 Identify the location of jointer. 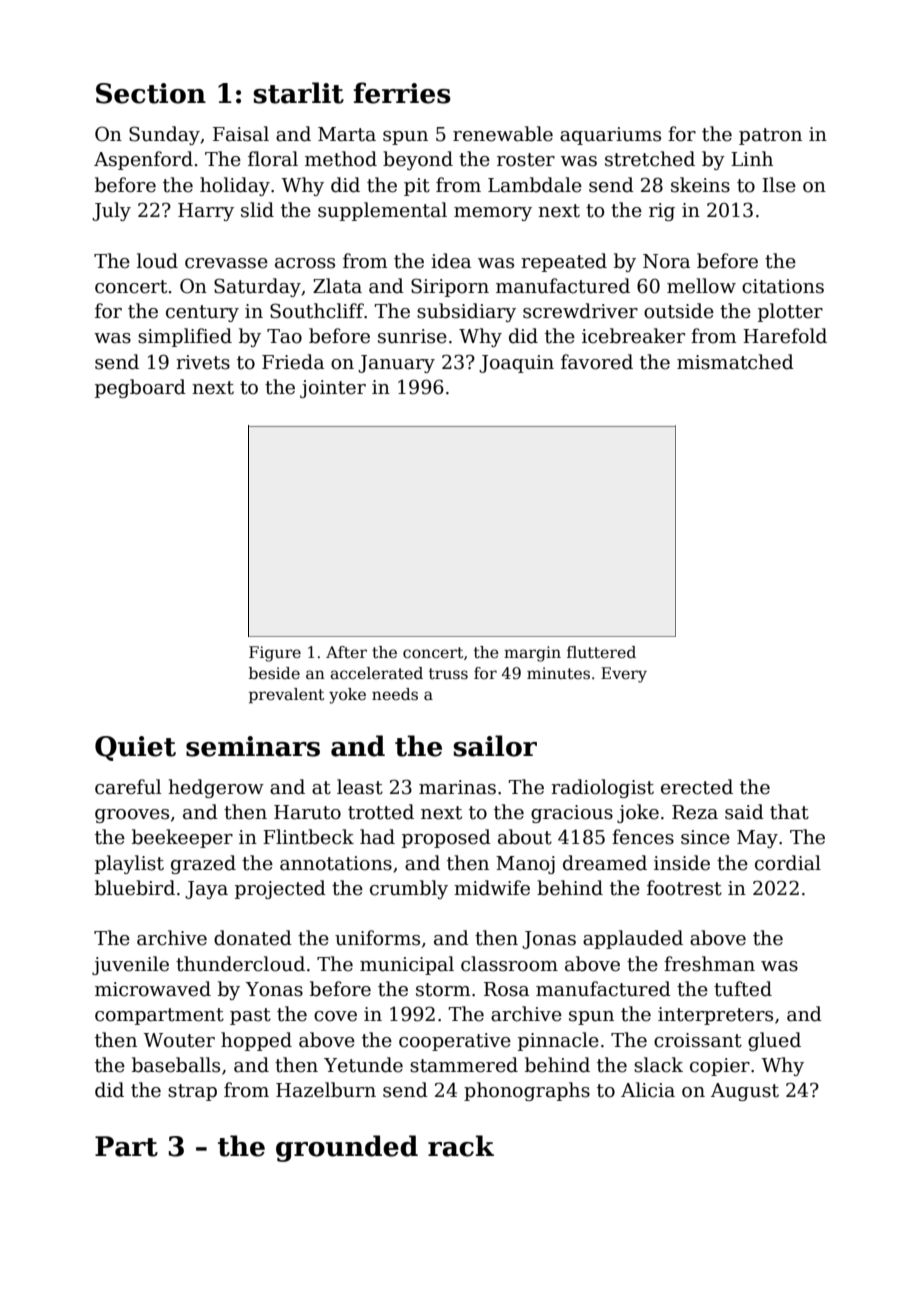
(333, 389).
